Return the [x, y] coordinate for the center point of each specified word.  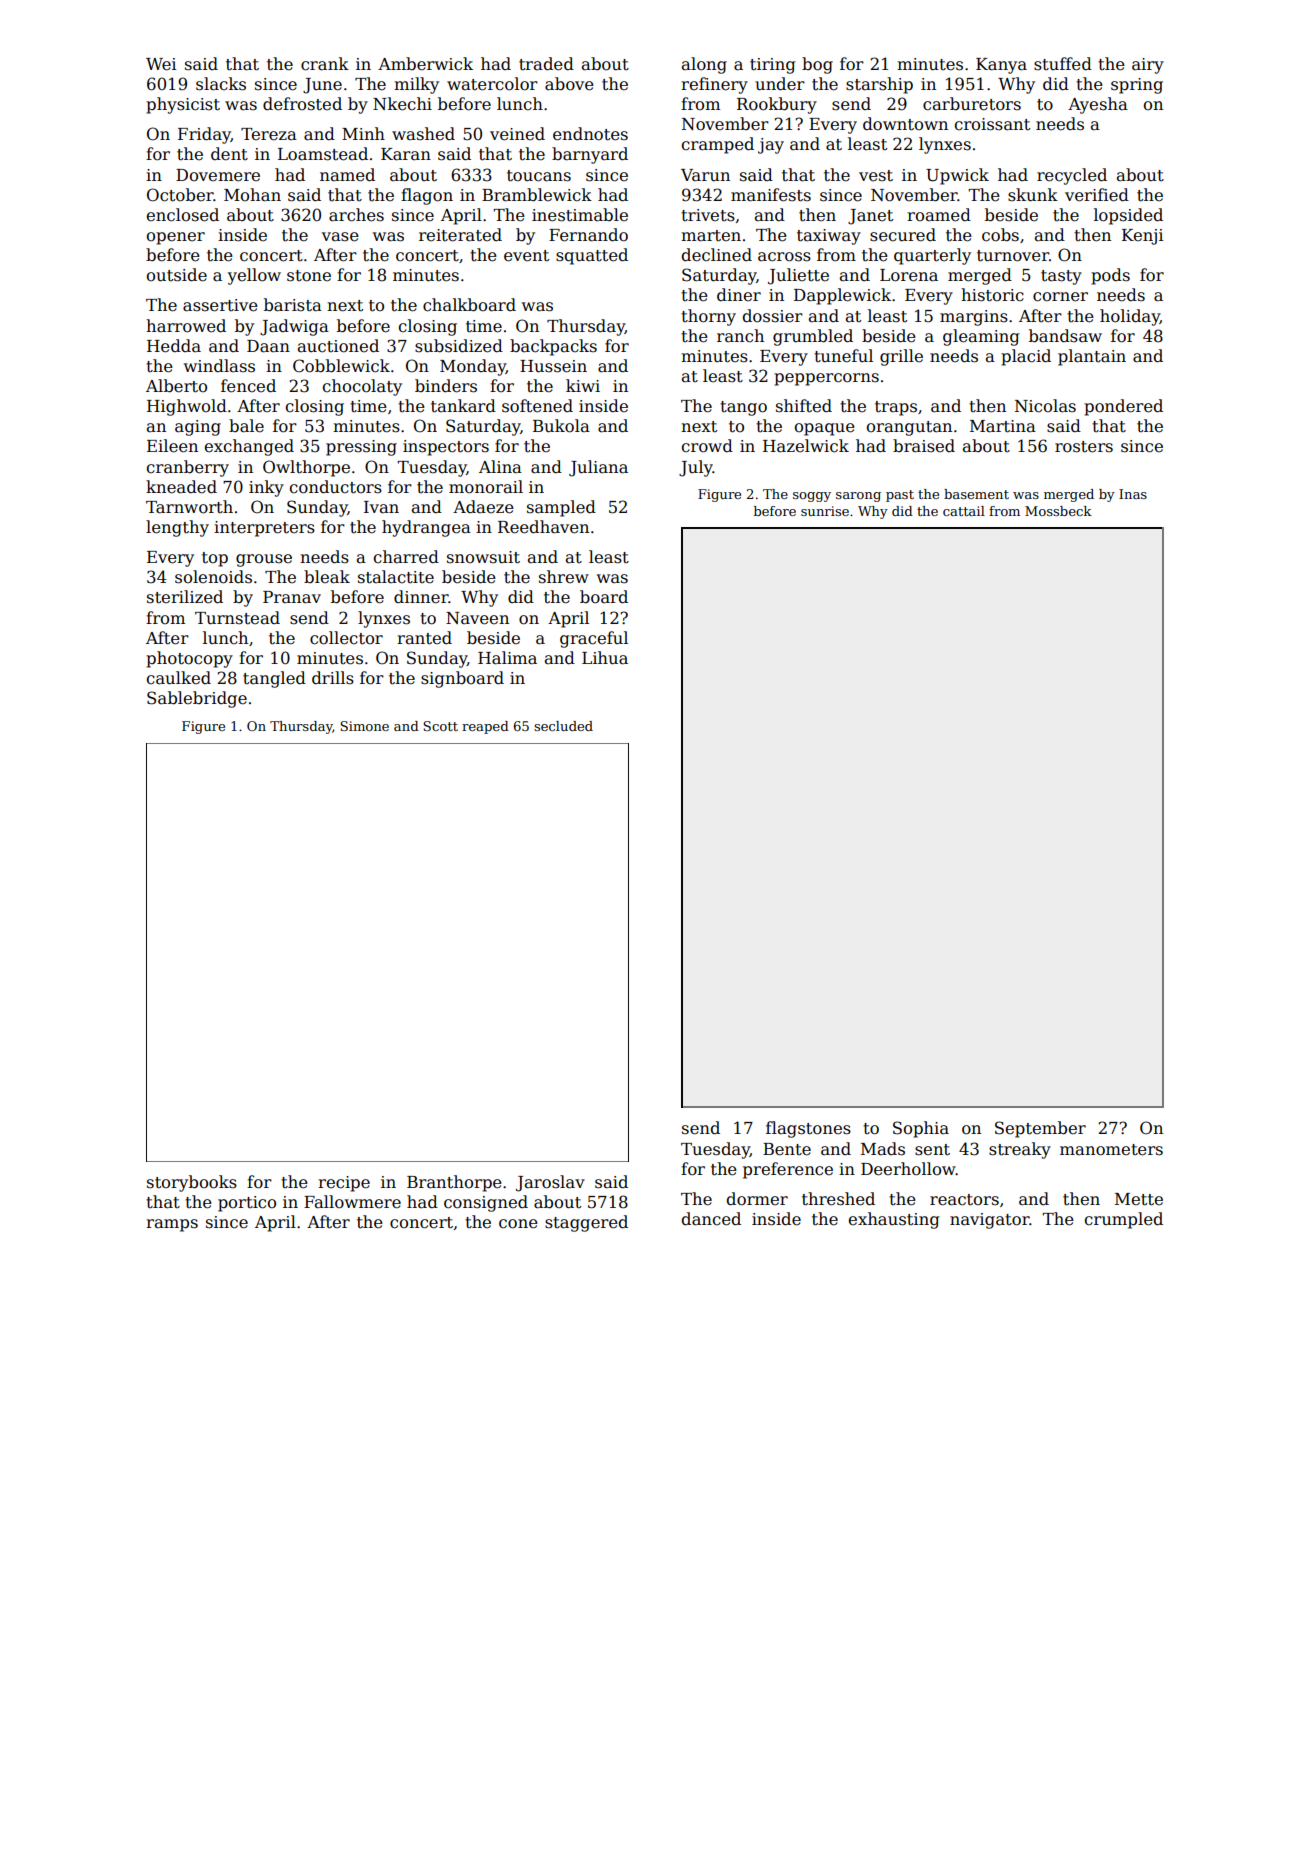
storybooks [192, 1183]
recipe [344, 1184]
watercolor [492, 84]
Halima [507, 658]
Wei [161, 64]
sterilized [185, 597]
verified [1097, 195]
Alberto [176, 386]
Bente [787, 1149]
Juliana [598, 468]
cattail [964, 511]
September [1040, 1129]
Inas [1133, 494]
